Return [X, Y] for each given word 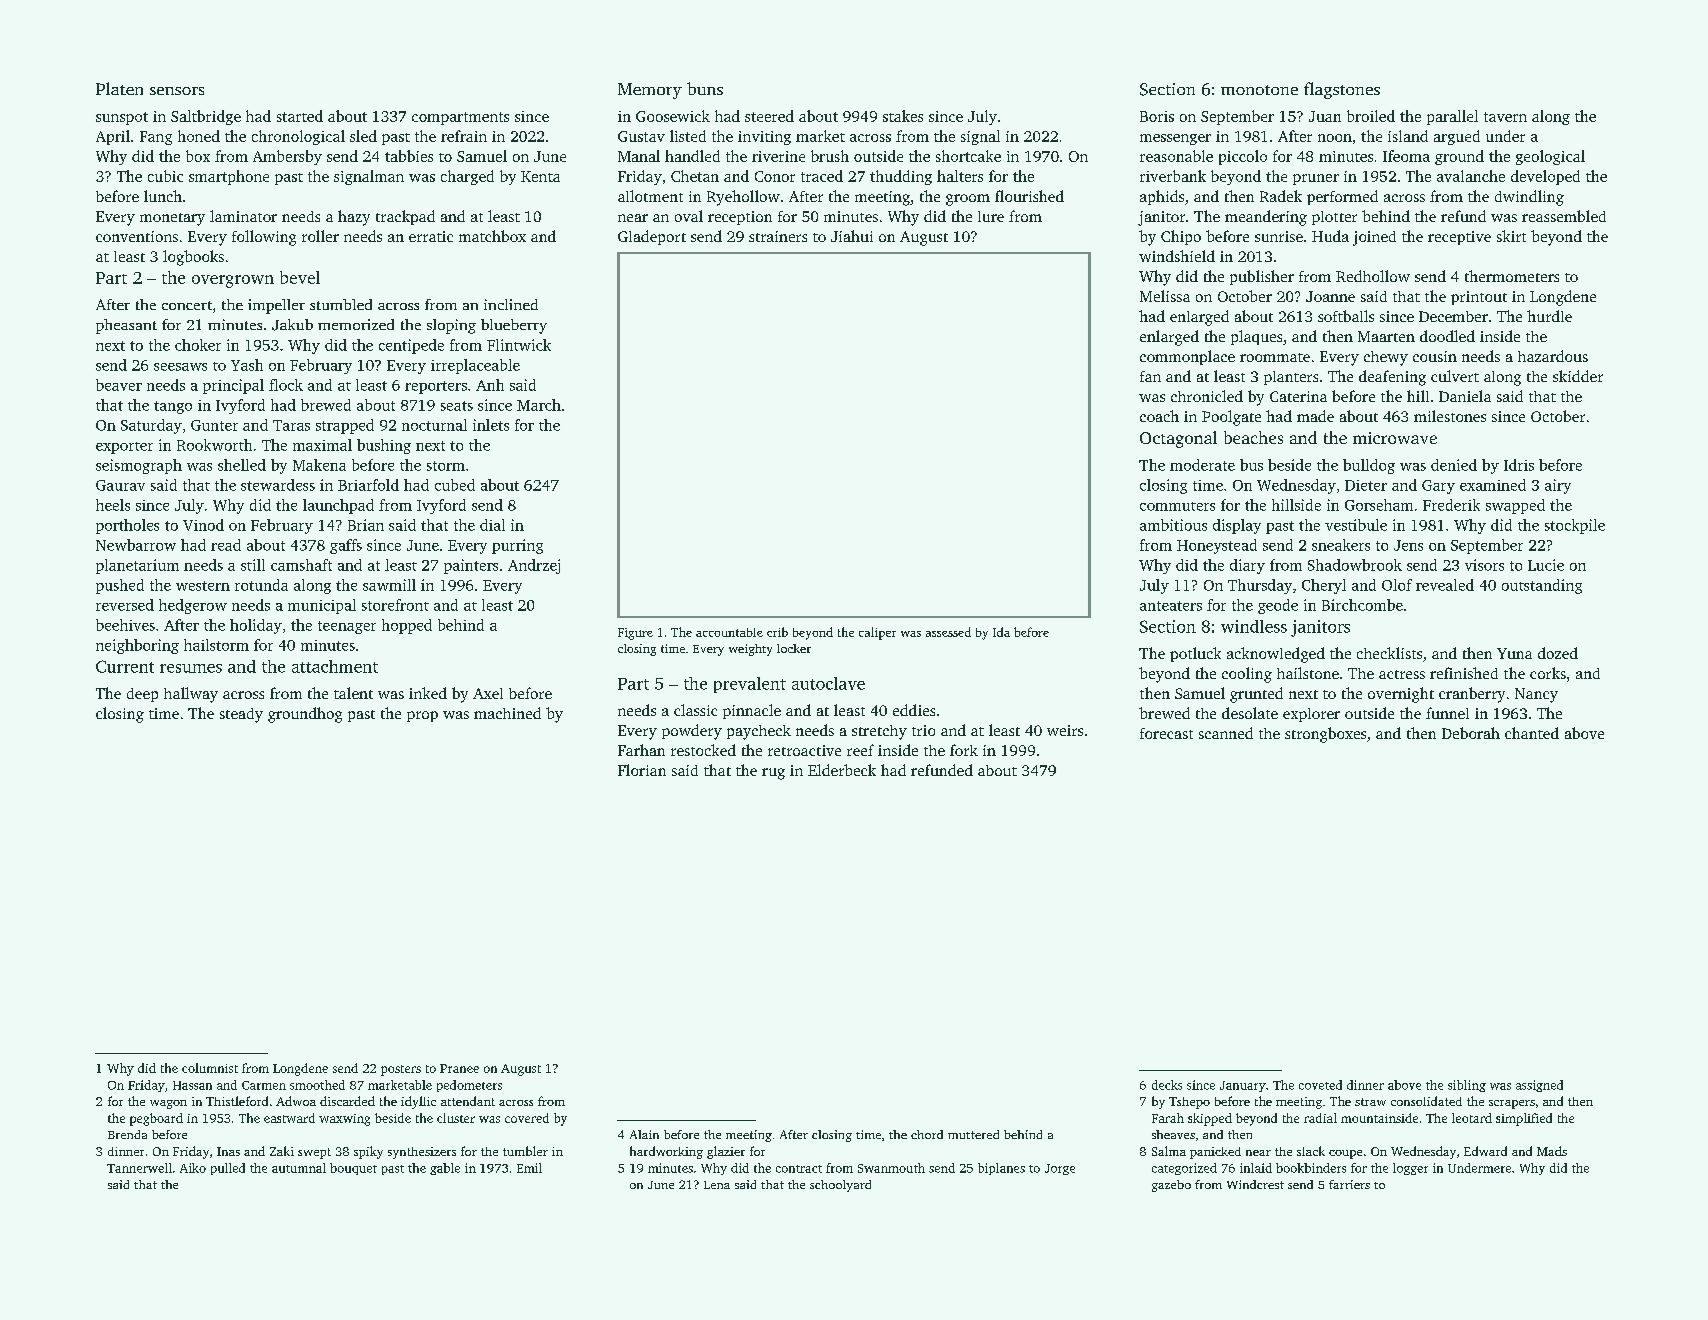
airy [1558, 486]
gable [445, 1169]
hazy [354, 218]
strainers [778, 236]
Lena [717, 1185]
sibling [1467, 1086]
